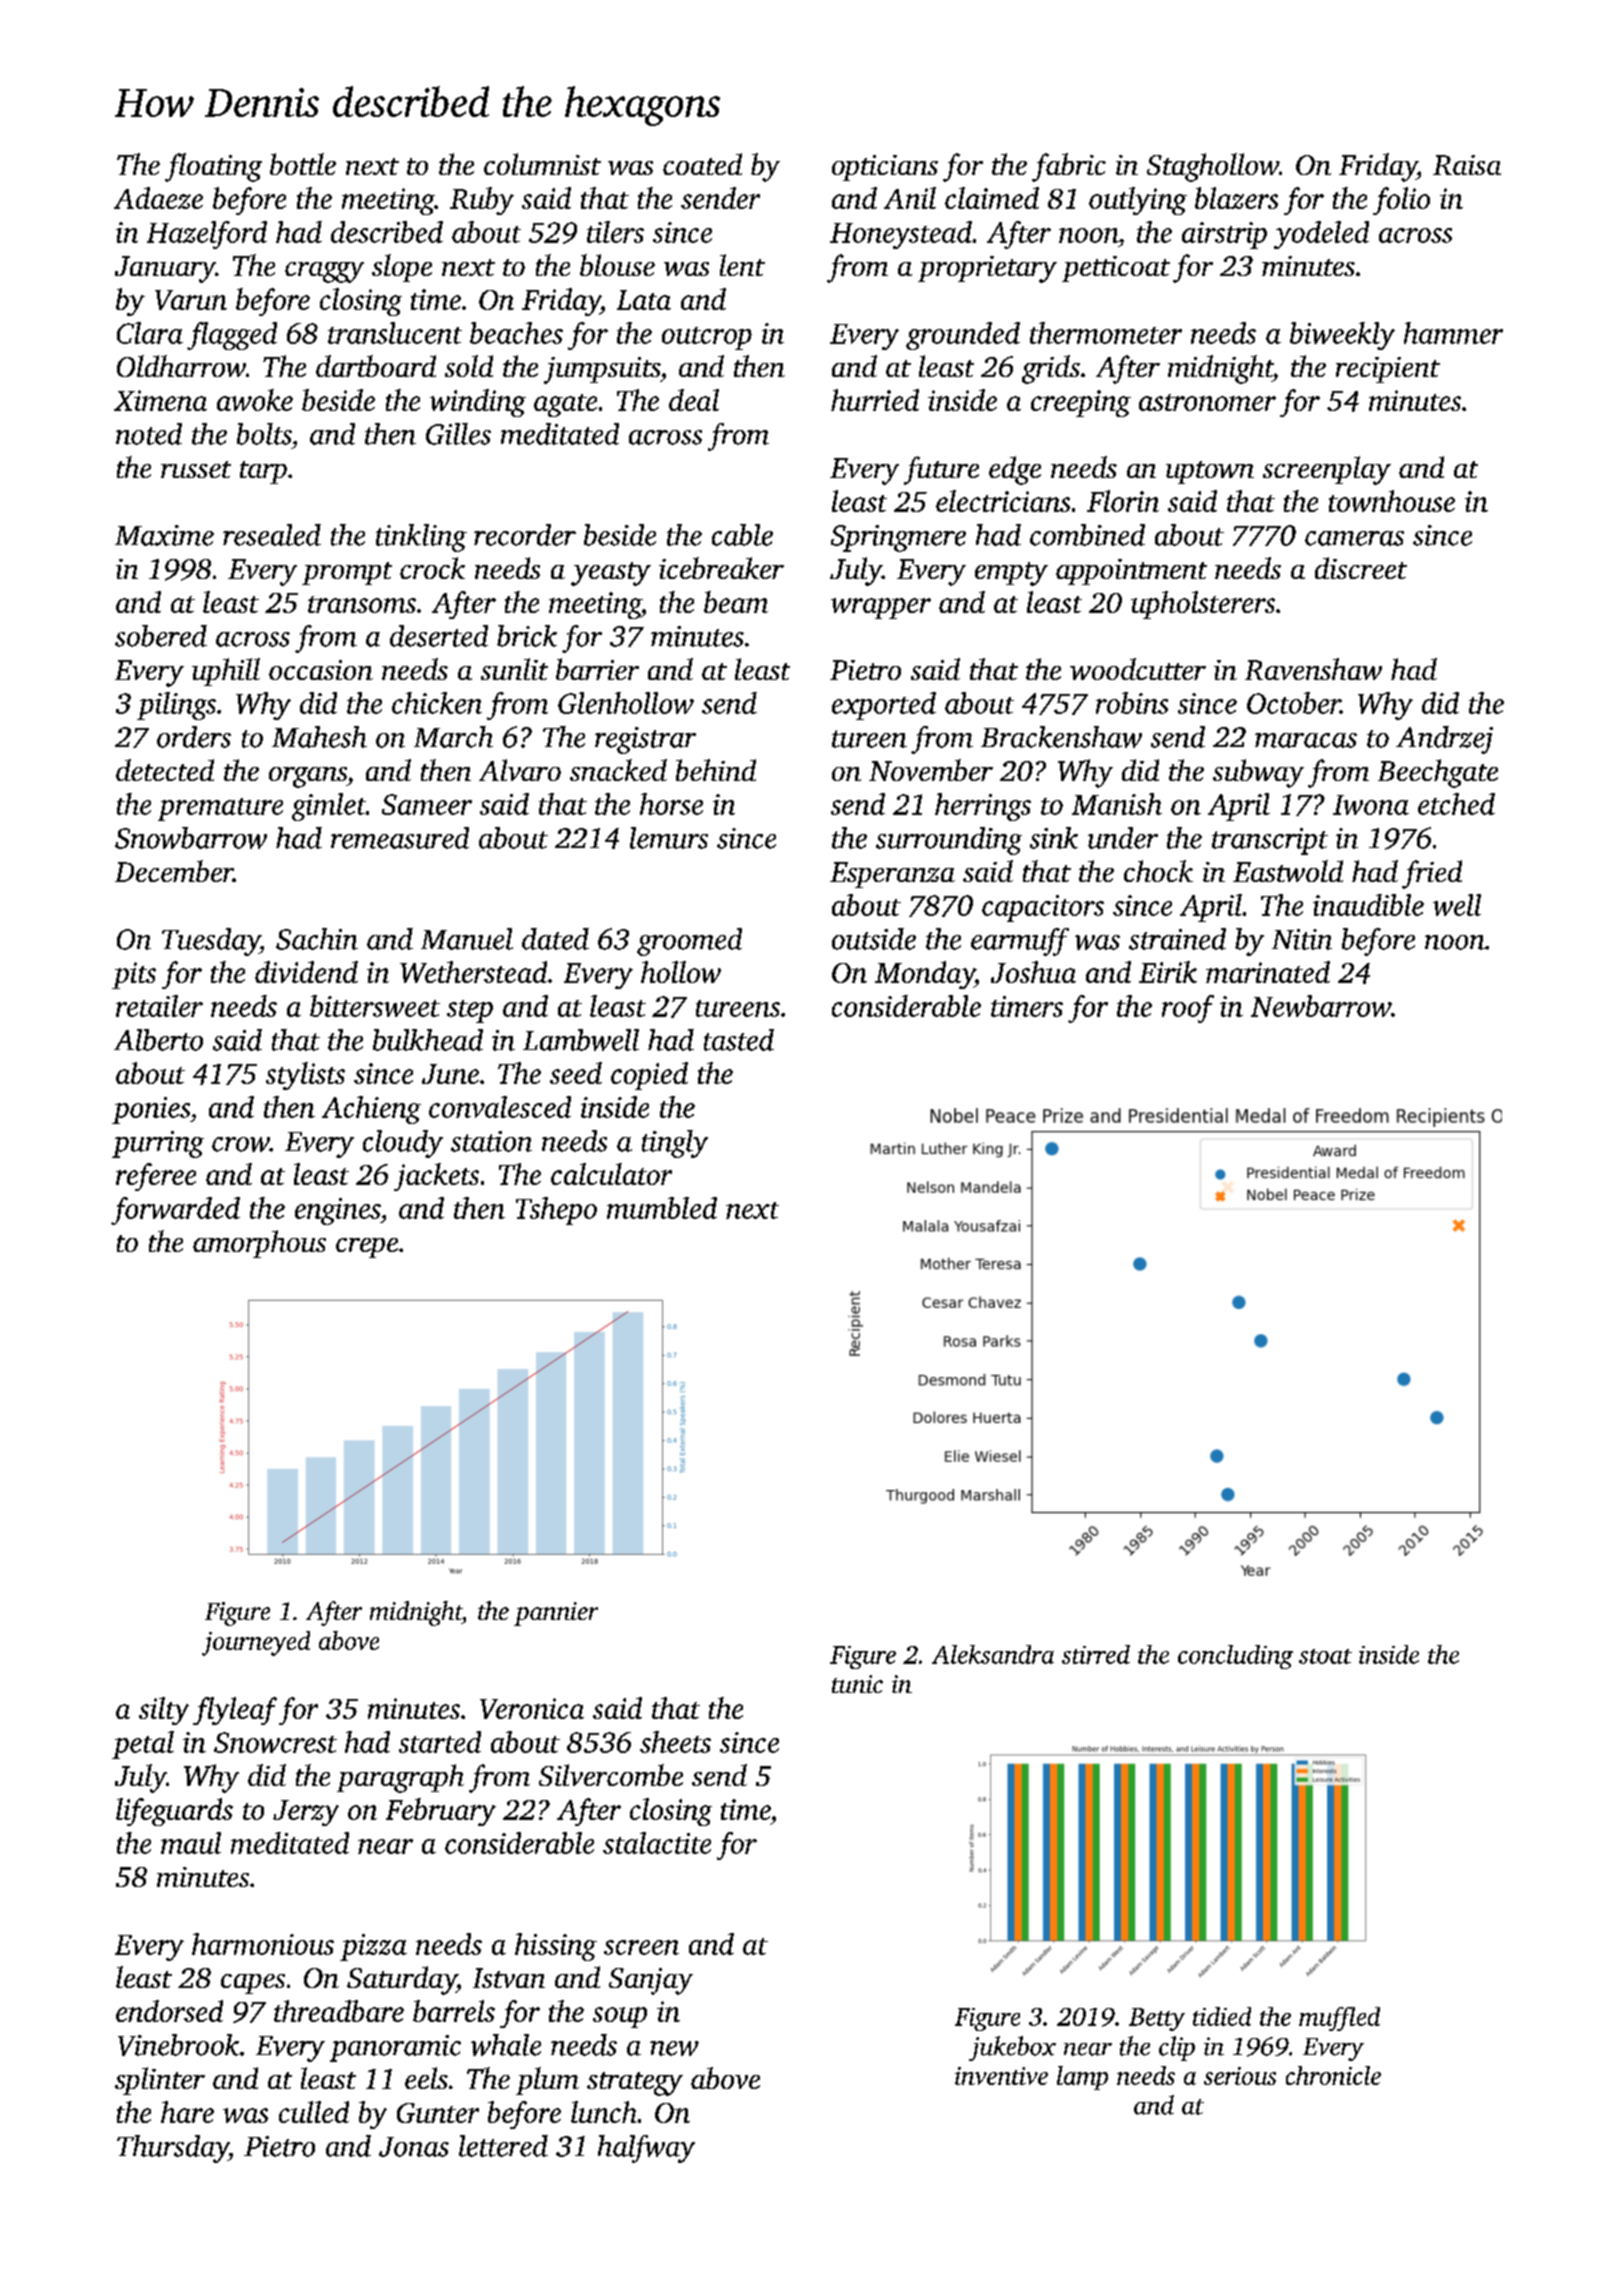 The height and width of the screenshot is (2292, 1620). Describe the element at coordinates (662, 1208) in the screenshot. I see `mumbled` at that location.
